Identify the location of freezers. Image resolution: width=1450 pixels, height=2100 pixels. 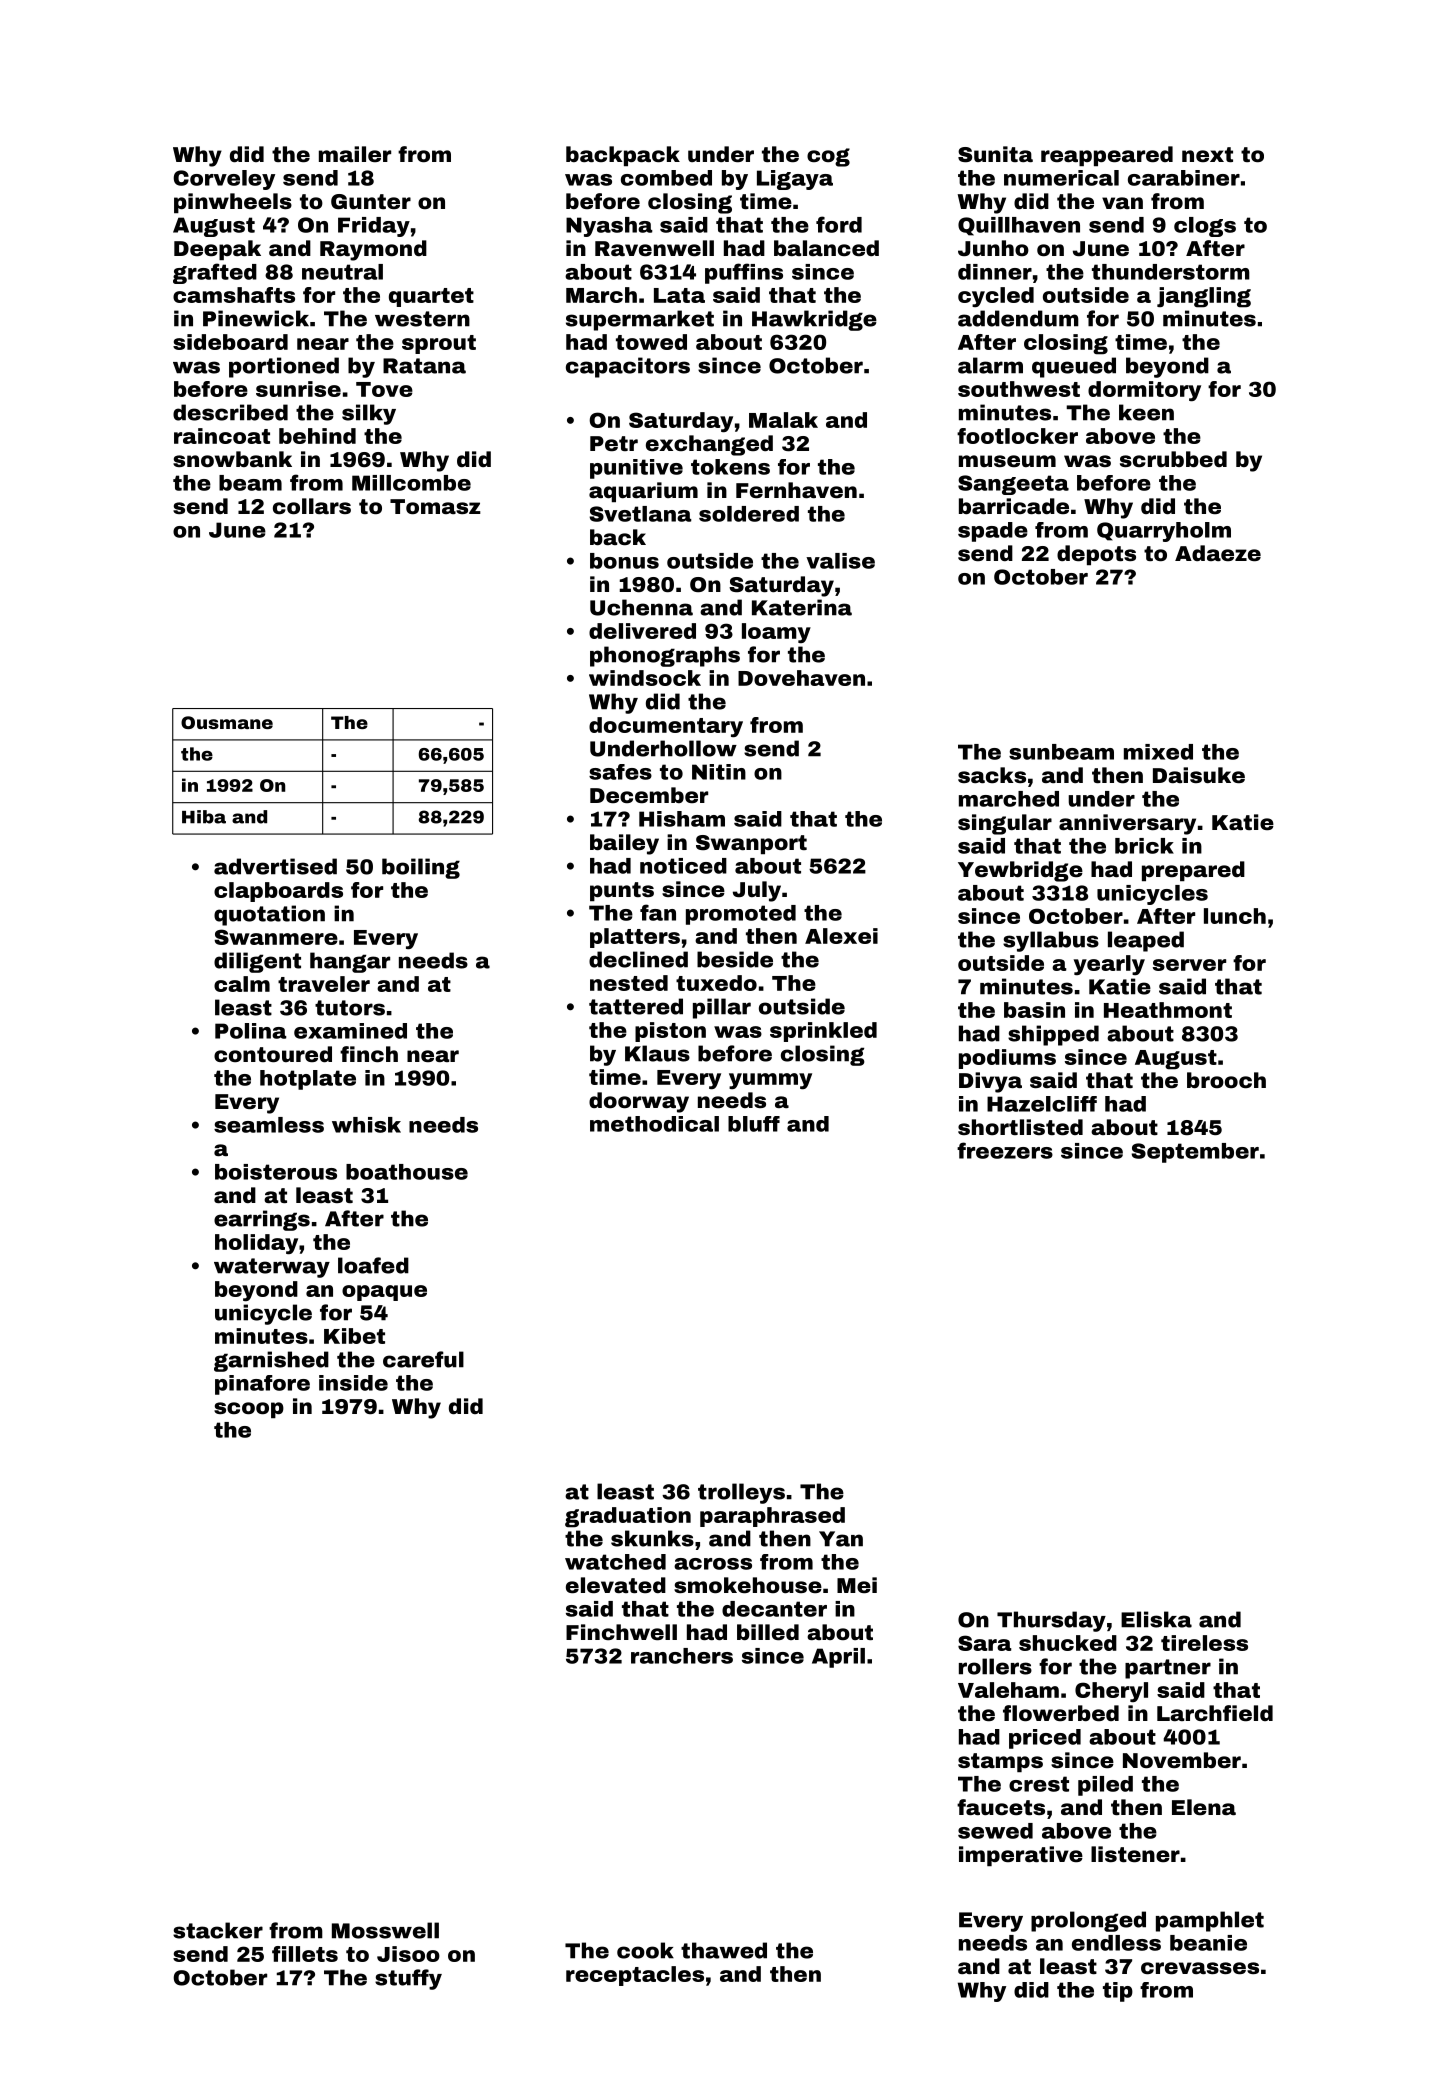
(1005, 1150).
